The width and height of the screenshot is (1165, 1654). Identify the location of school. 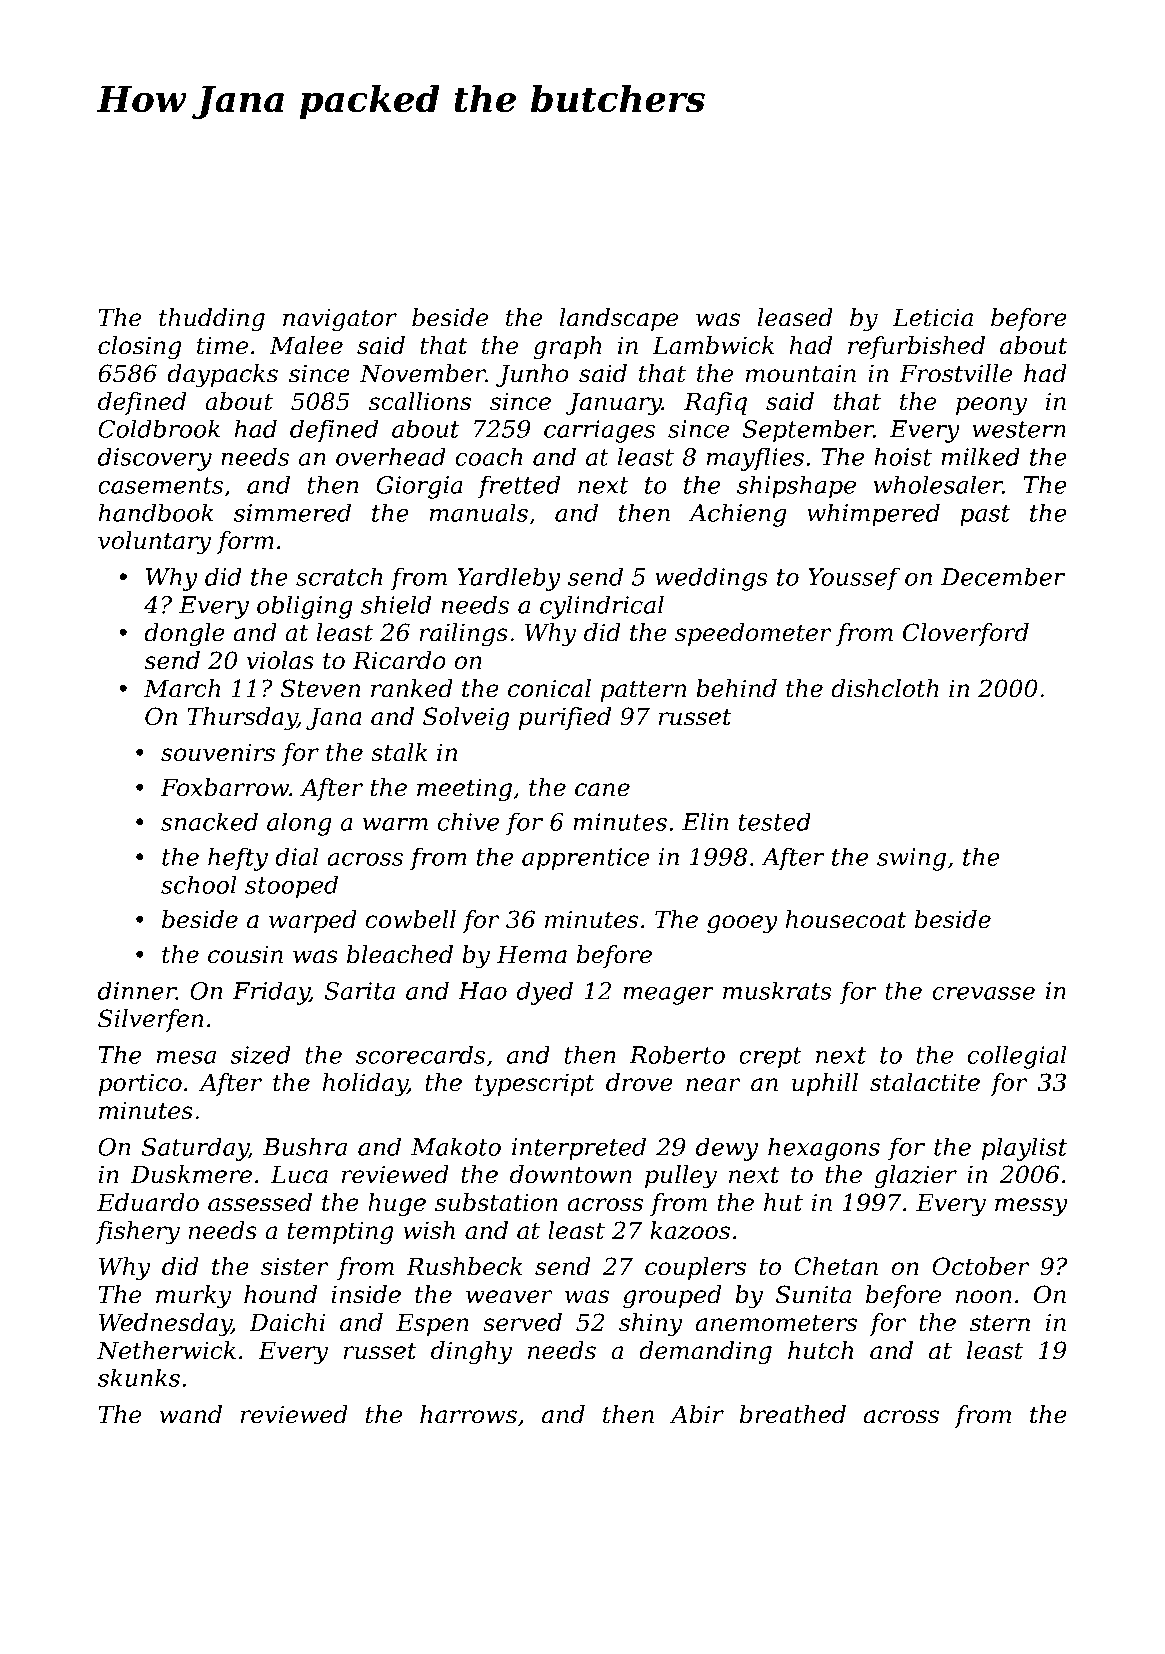
(198, 884).
